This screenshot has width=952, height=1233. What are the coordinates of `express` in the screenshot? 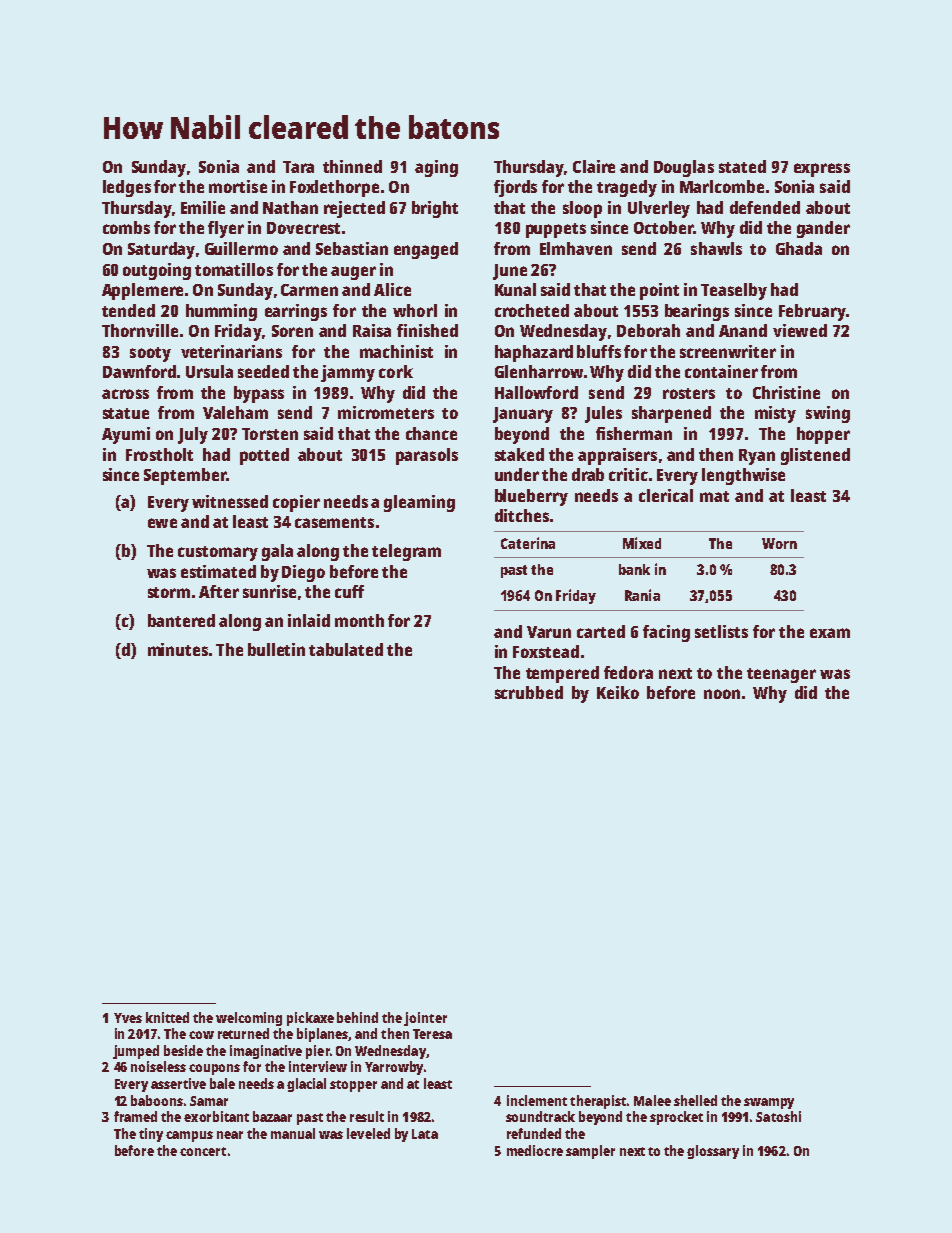 It's located at (822, 170).
